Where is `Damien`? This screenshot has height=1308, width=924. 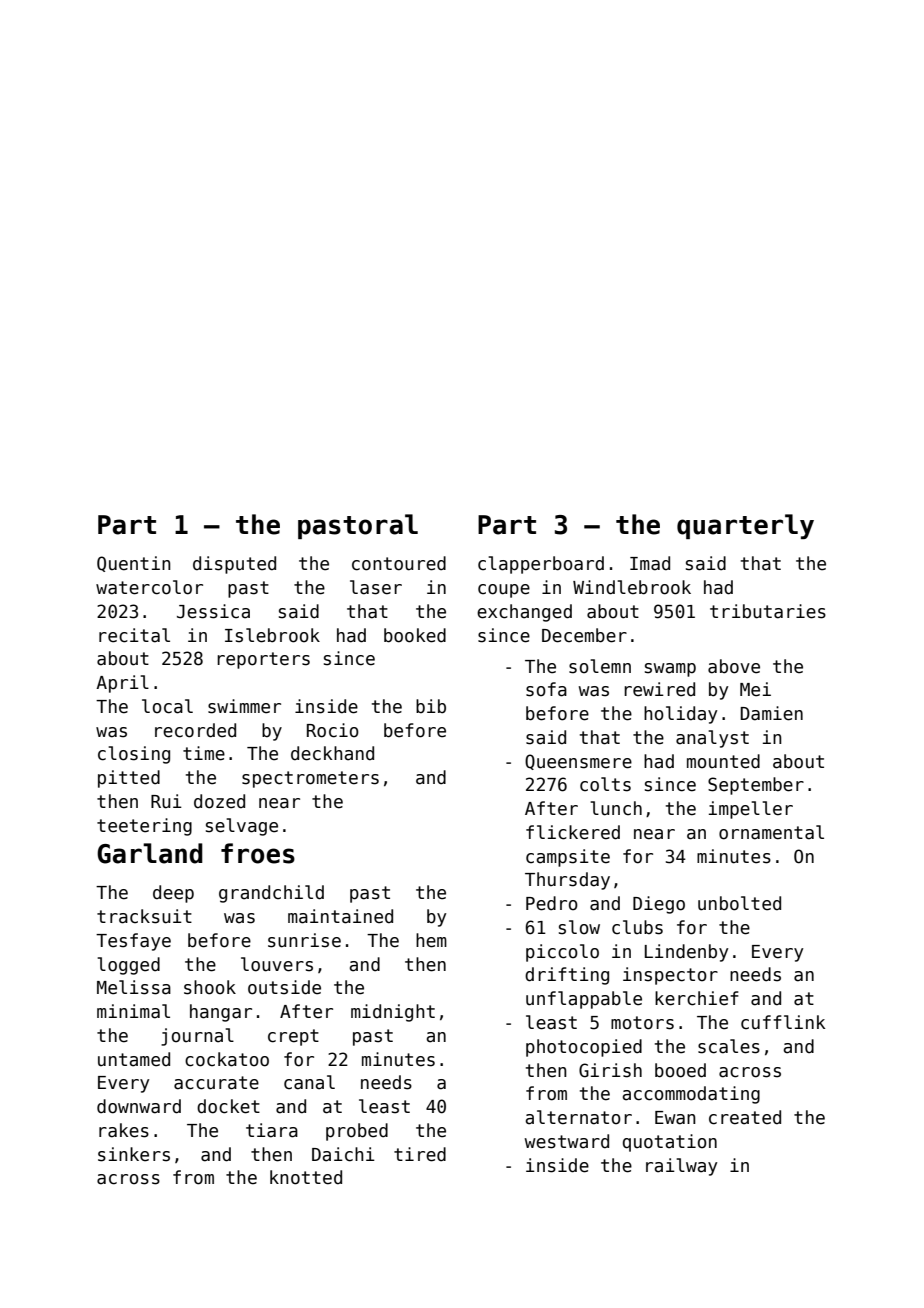
Damien is located at coordinates (772, 713).
